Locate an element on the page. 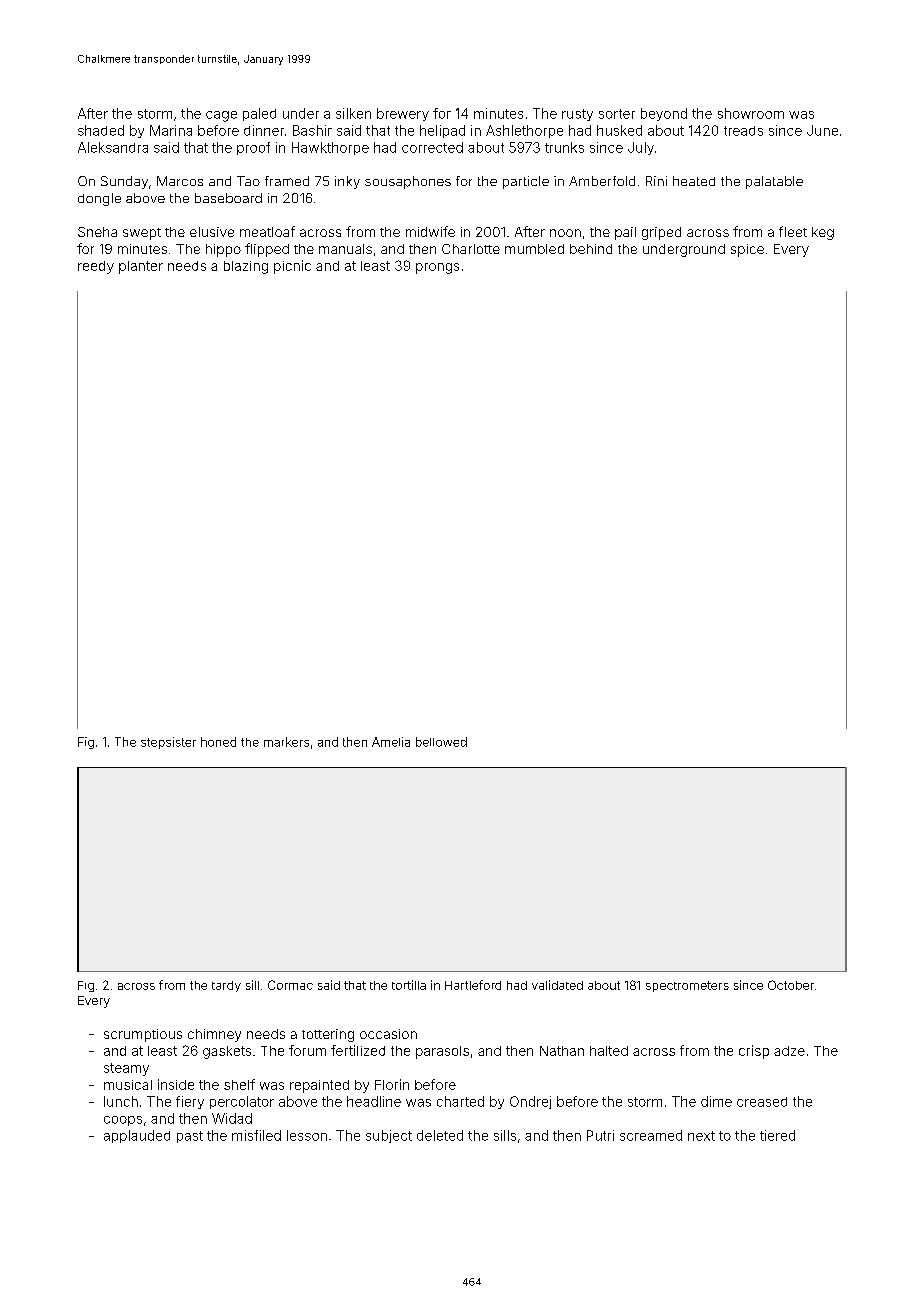 The image size is (924, 1308). spectrometers is located at coordinates (687, 986).
